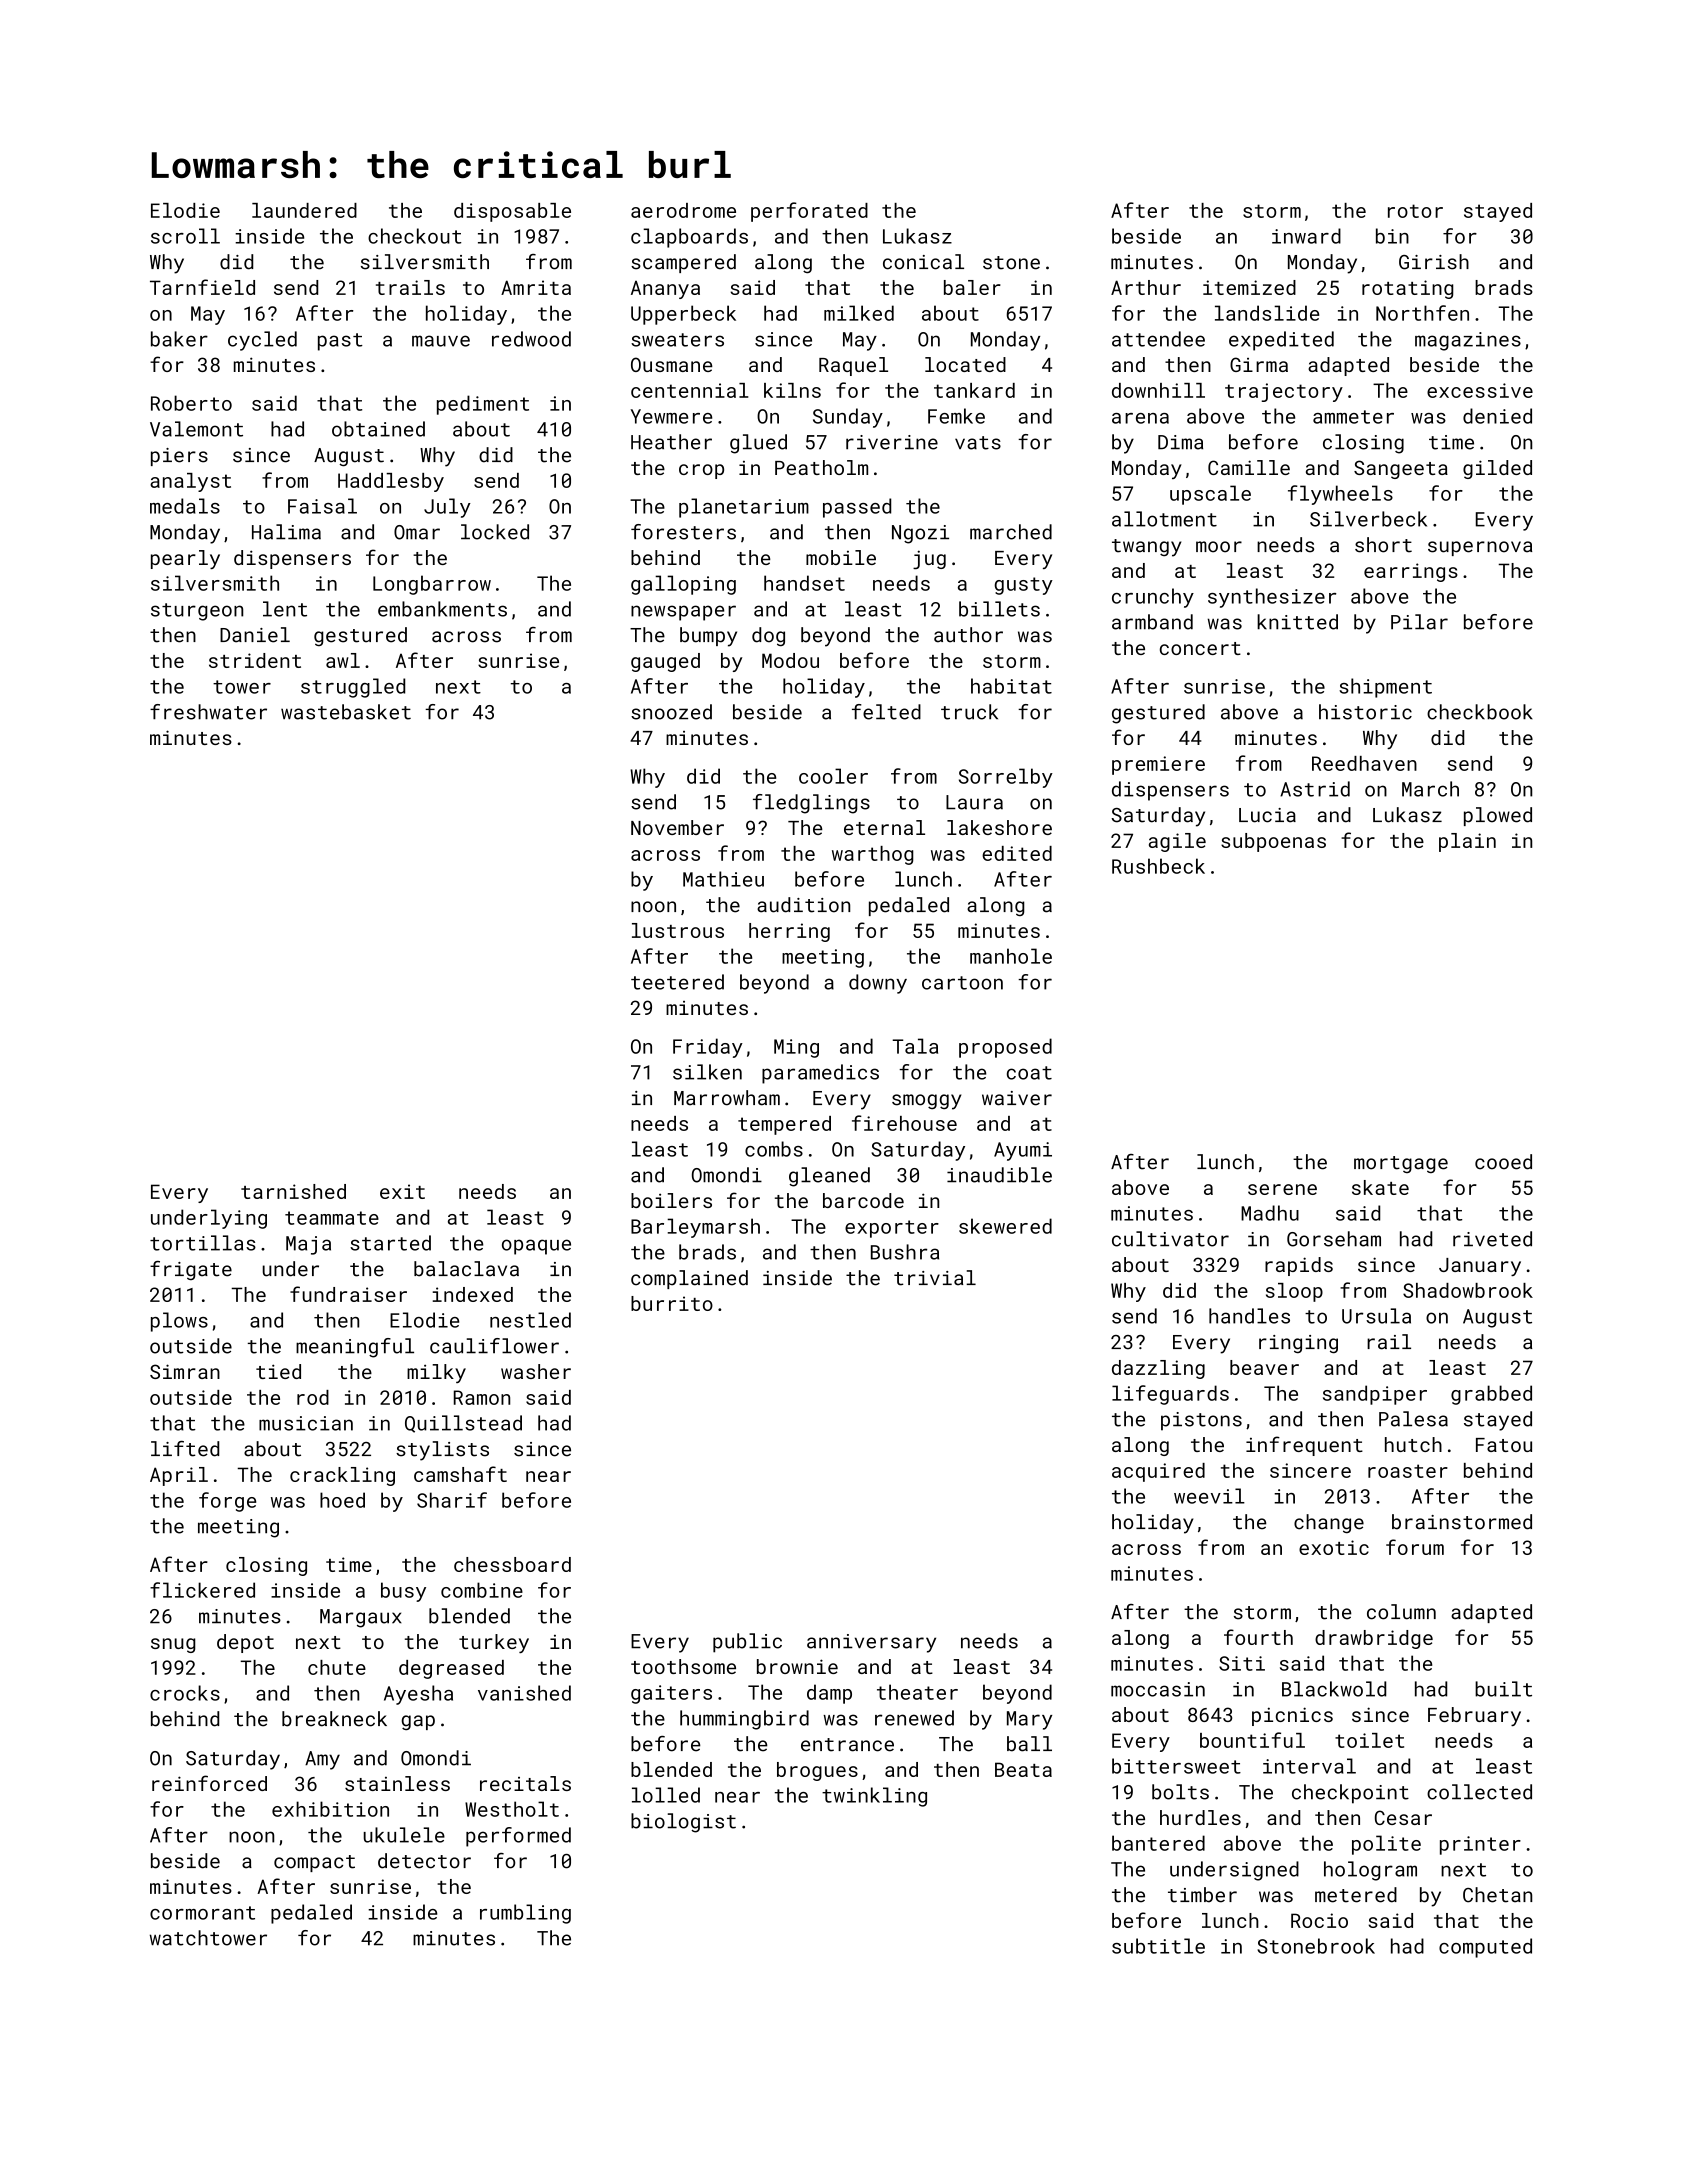 The height and width of the document is (2178, 1683). I want to click on flickered, so click(202, 1590).
